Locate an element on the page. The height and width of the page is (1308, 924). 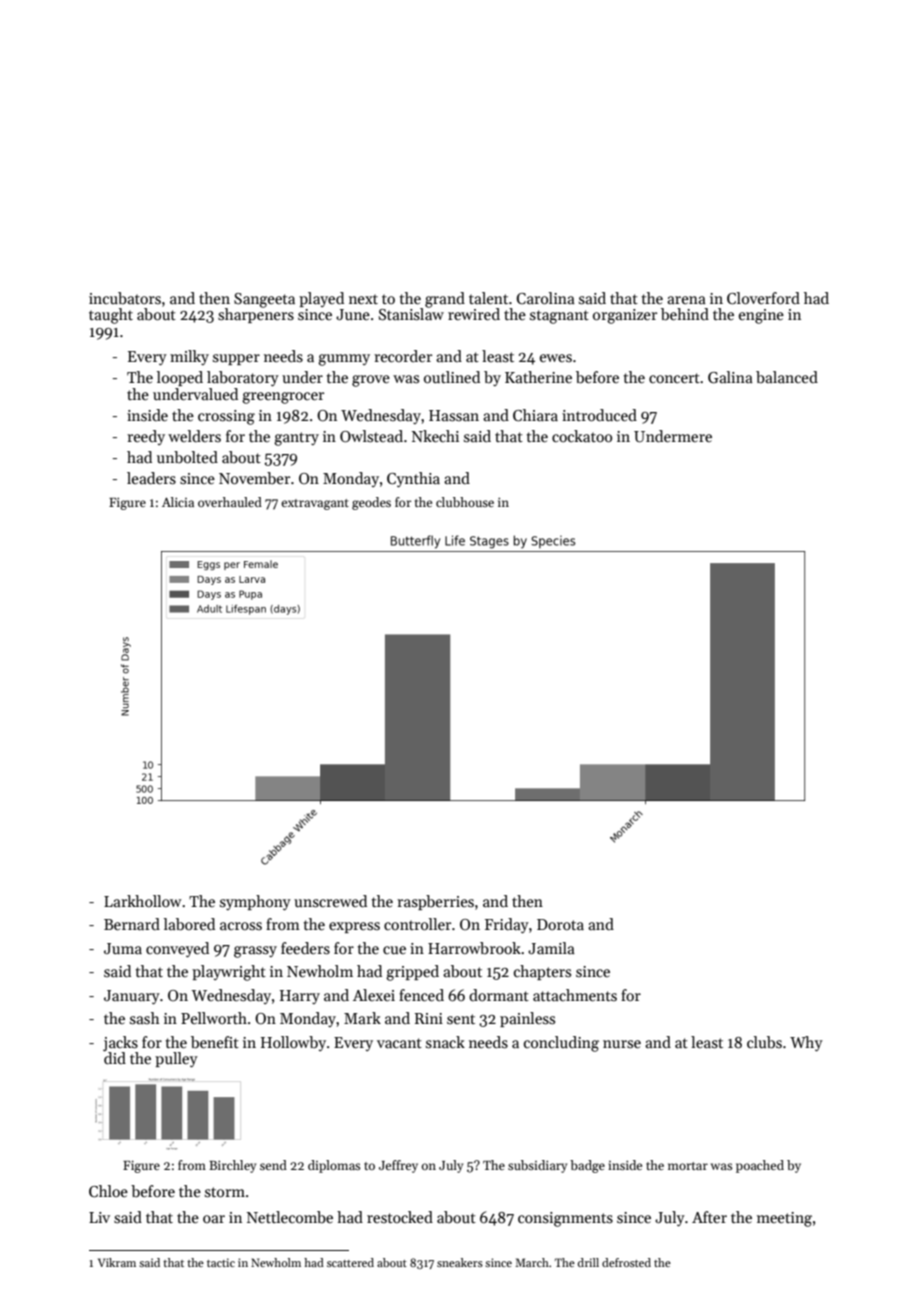
Dorota is located at coordinates (560, 924).
